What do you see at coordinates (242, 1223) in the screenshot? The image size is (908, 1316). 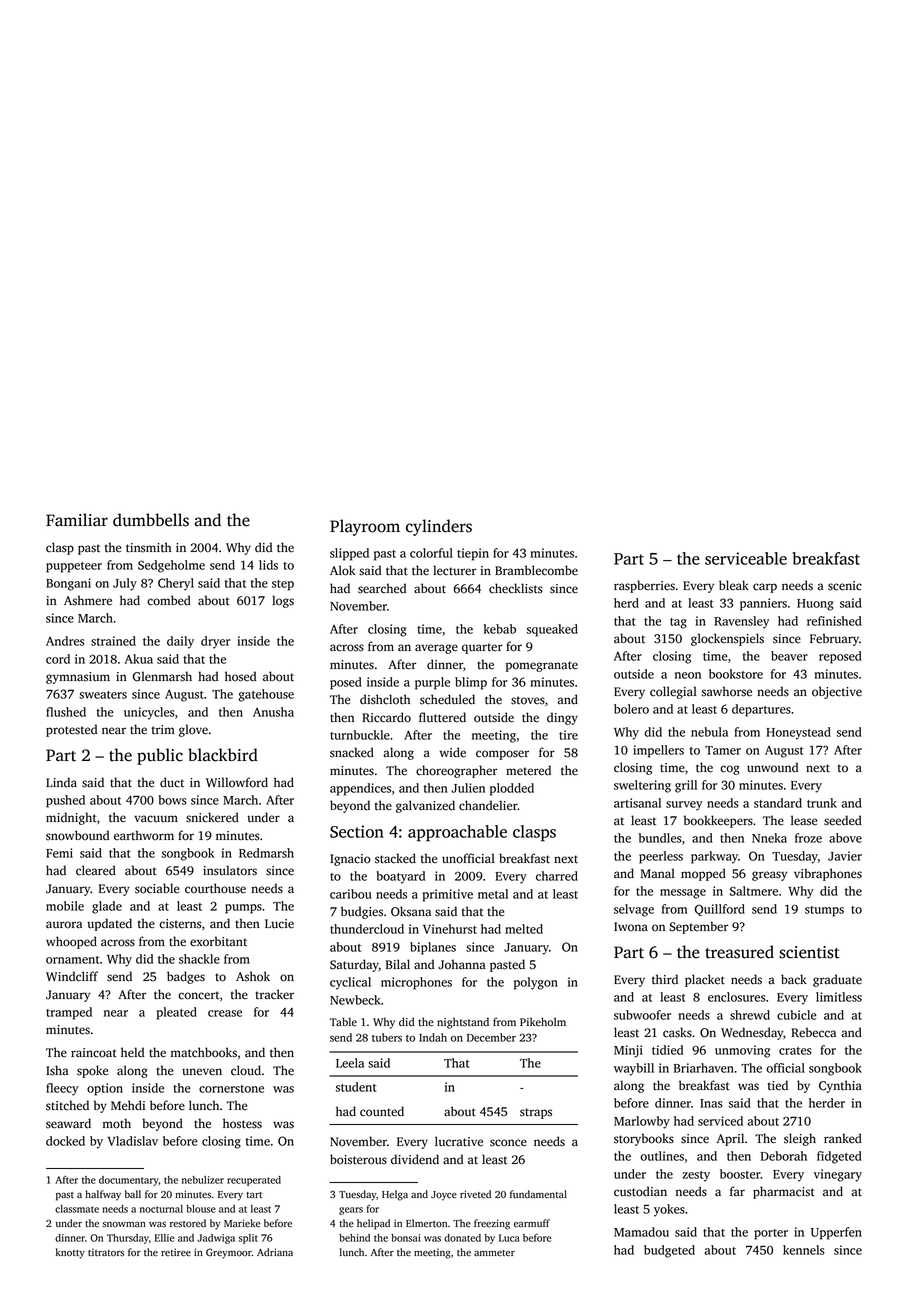 I see `Marieke` at bounding box center [242, 1223].
